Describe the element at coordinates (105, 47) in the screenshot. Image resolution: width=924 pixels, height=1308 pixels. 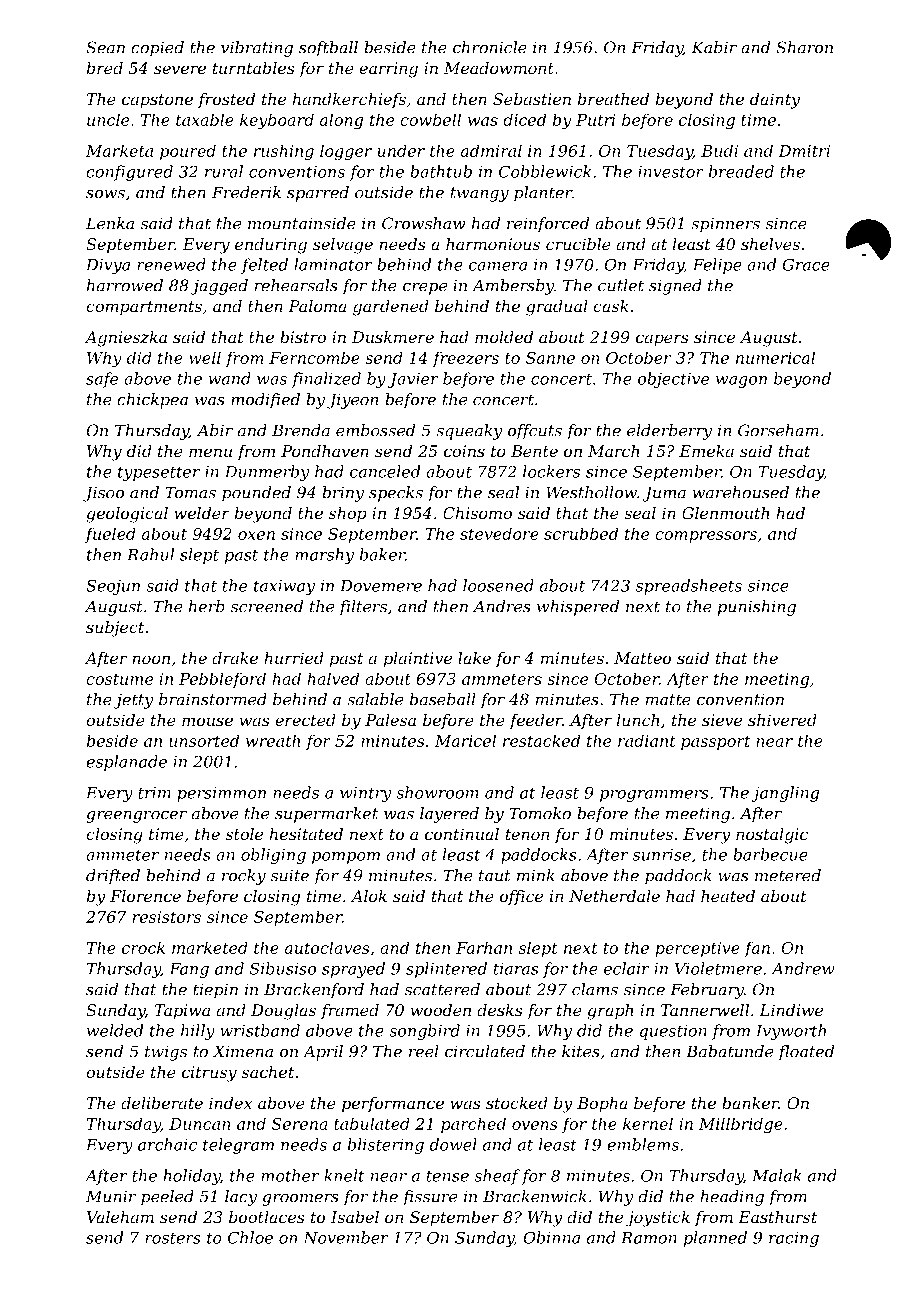
I see `Sean` at that location.
